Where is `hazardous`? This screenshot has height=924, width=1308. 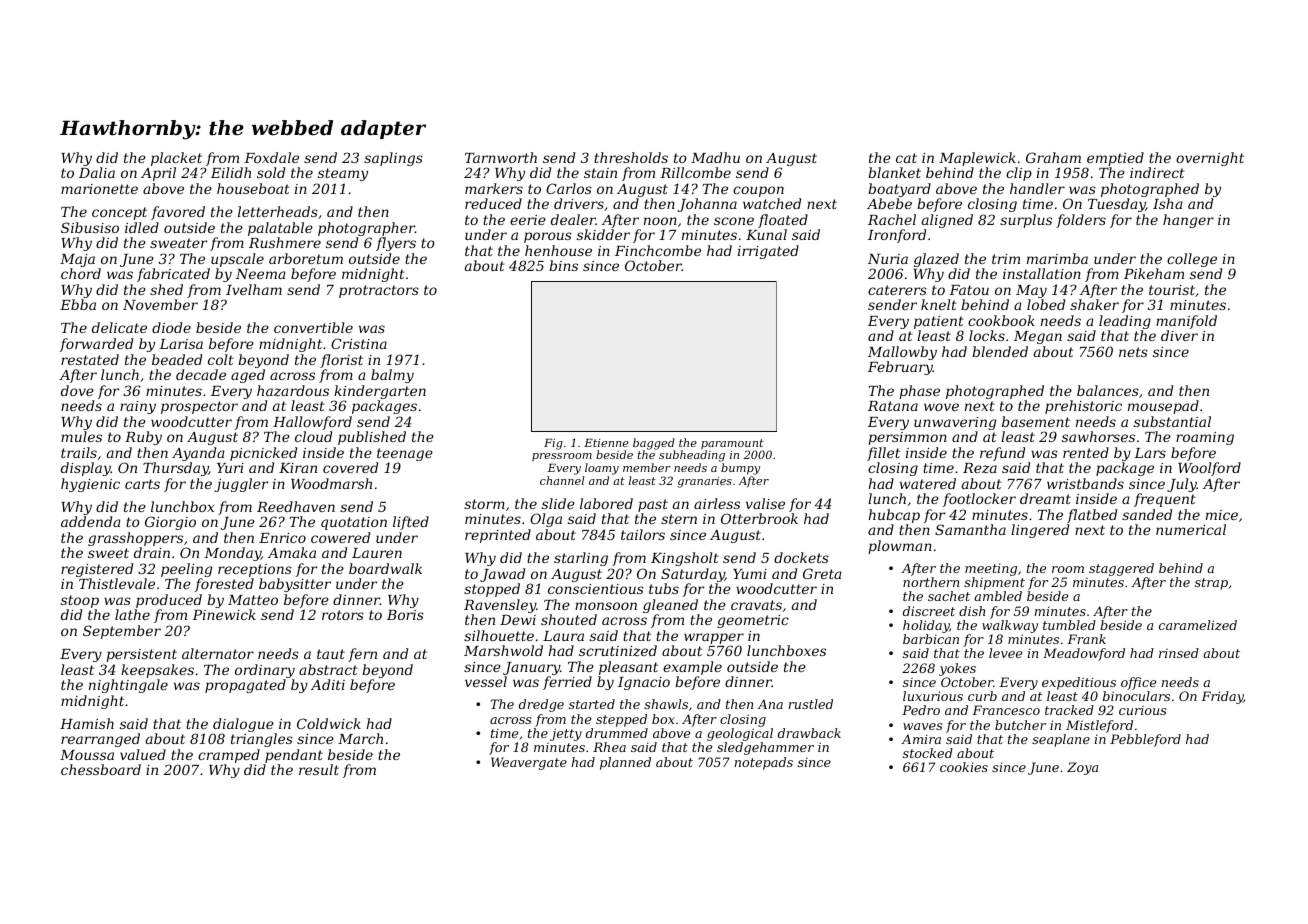
hazardous is located at coordinates (293, 390).
